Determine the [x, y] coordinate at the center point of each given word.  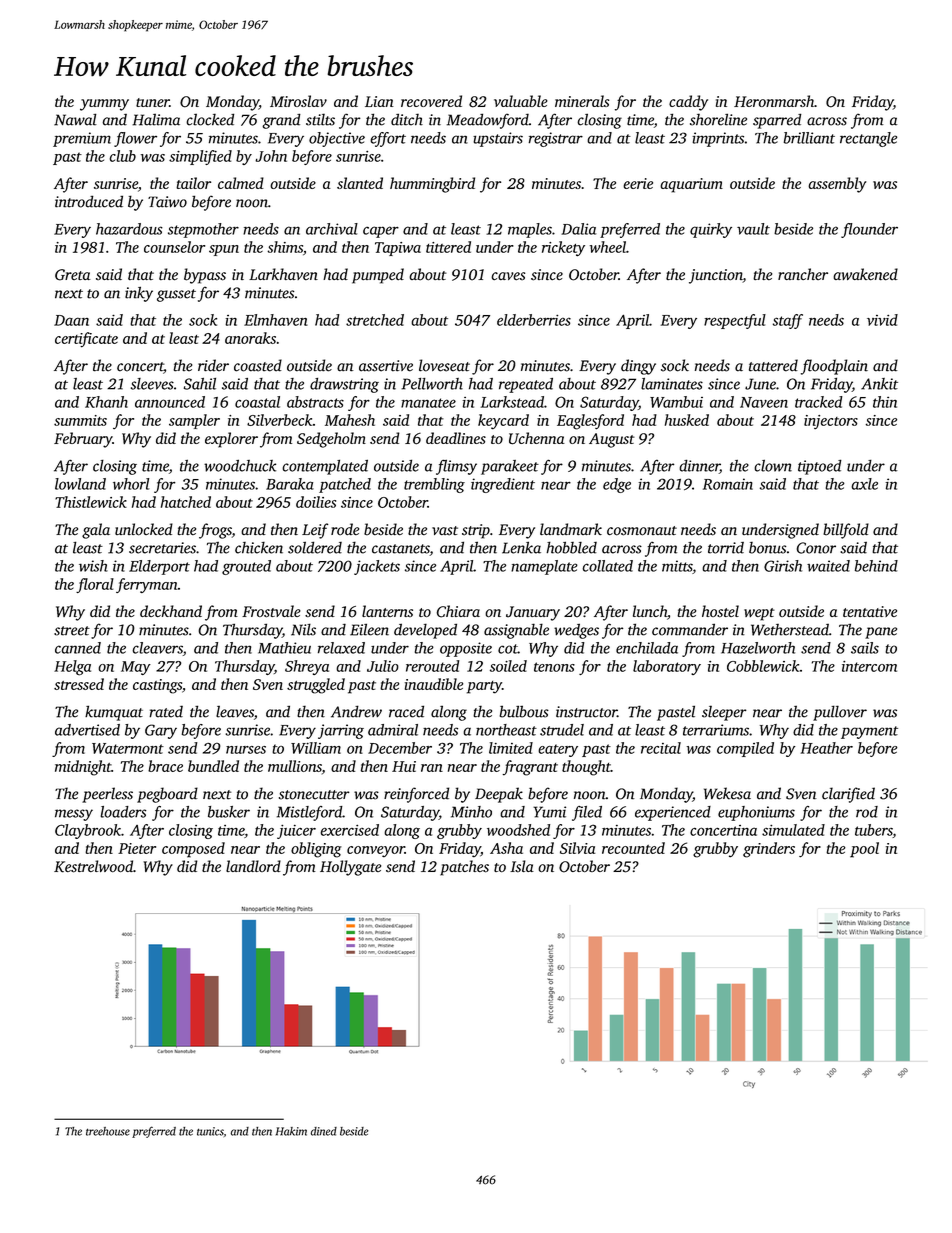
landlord [253, 866]
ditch [407, 119]
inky [139, 294]
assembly [837, 185]
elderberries [534, 320]
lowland [80, 484]
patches [464, 868]
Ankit [879, 384]
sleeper [724, 713]
